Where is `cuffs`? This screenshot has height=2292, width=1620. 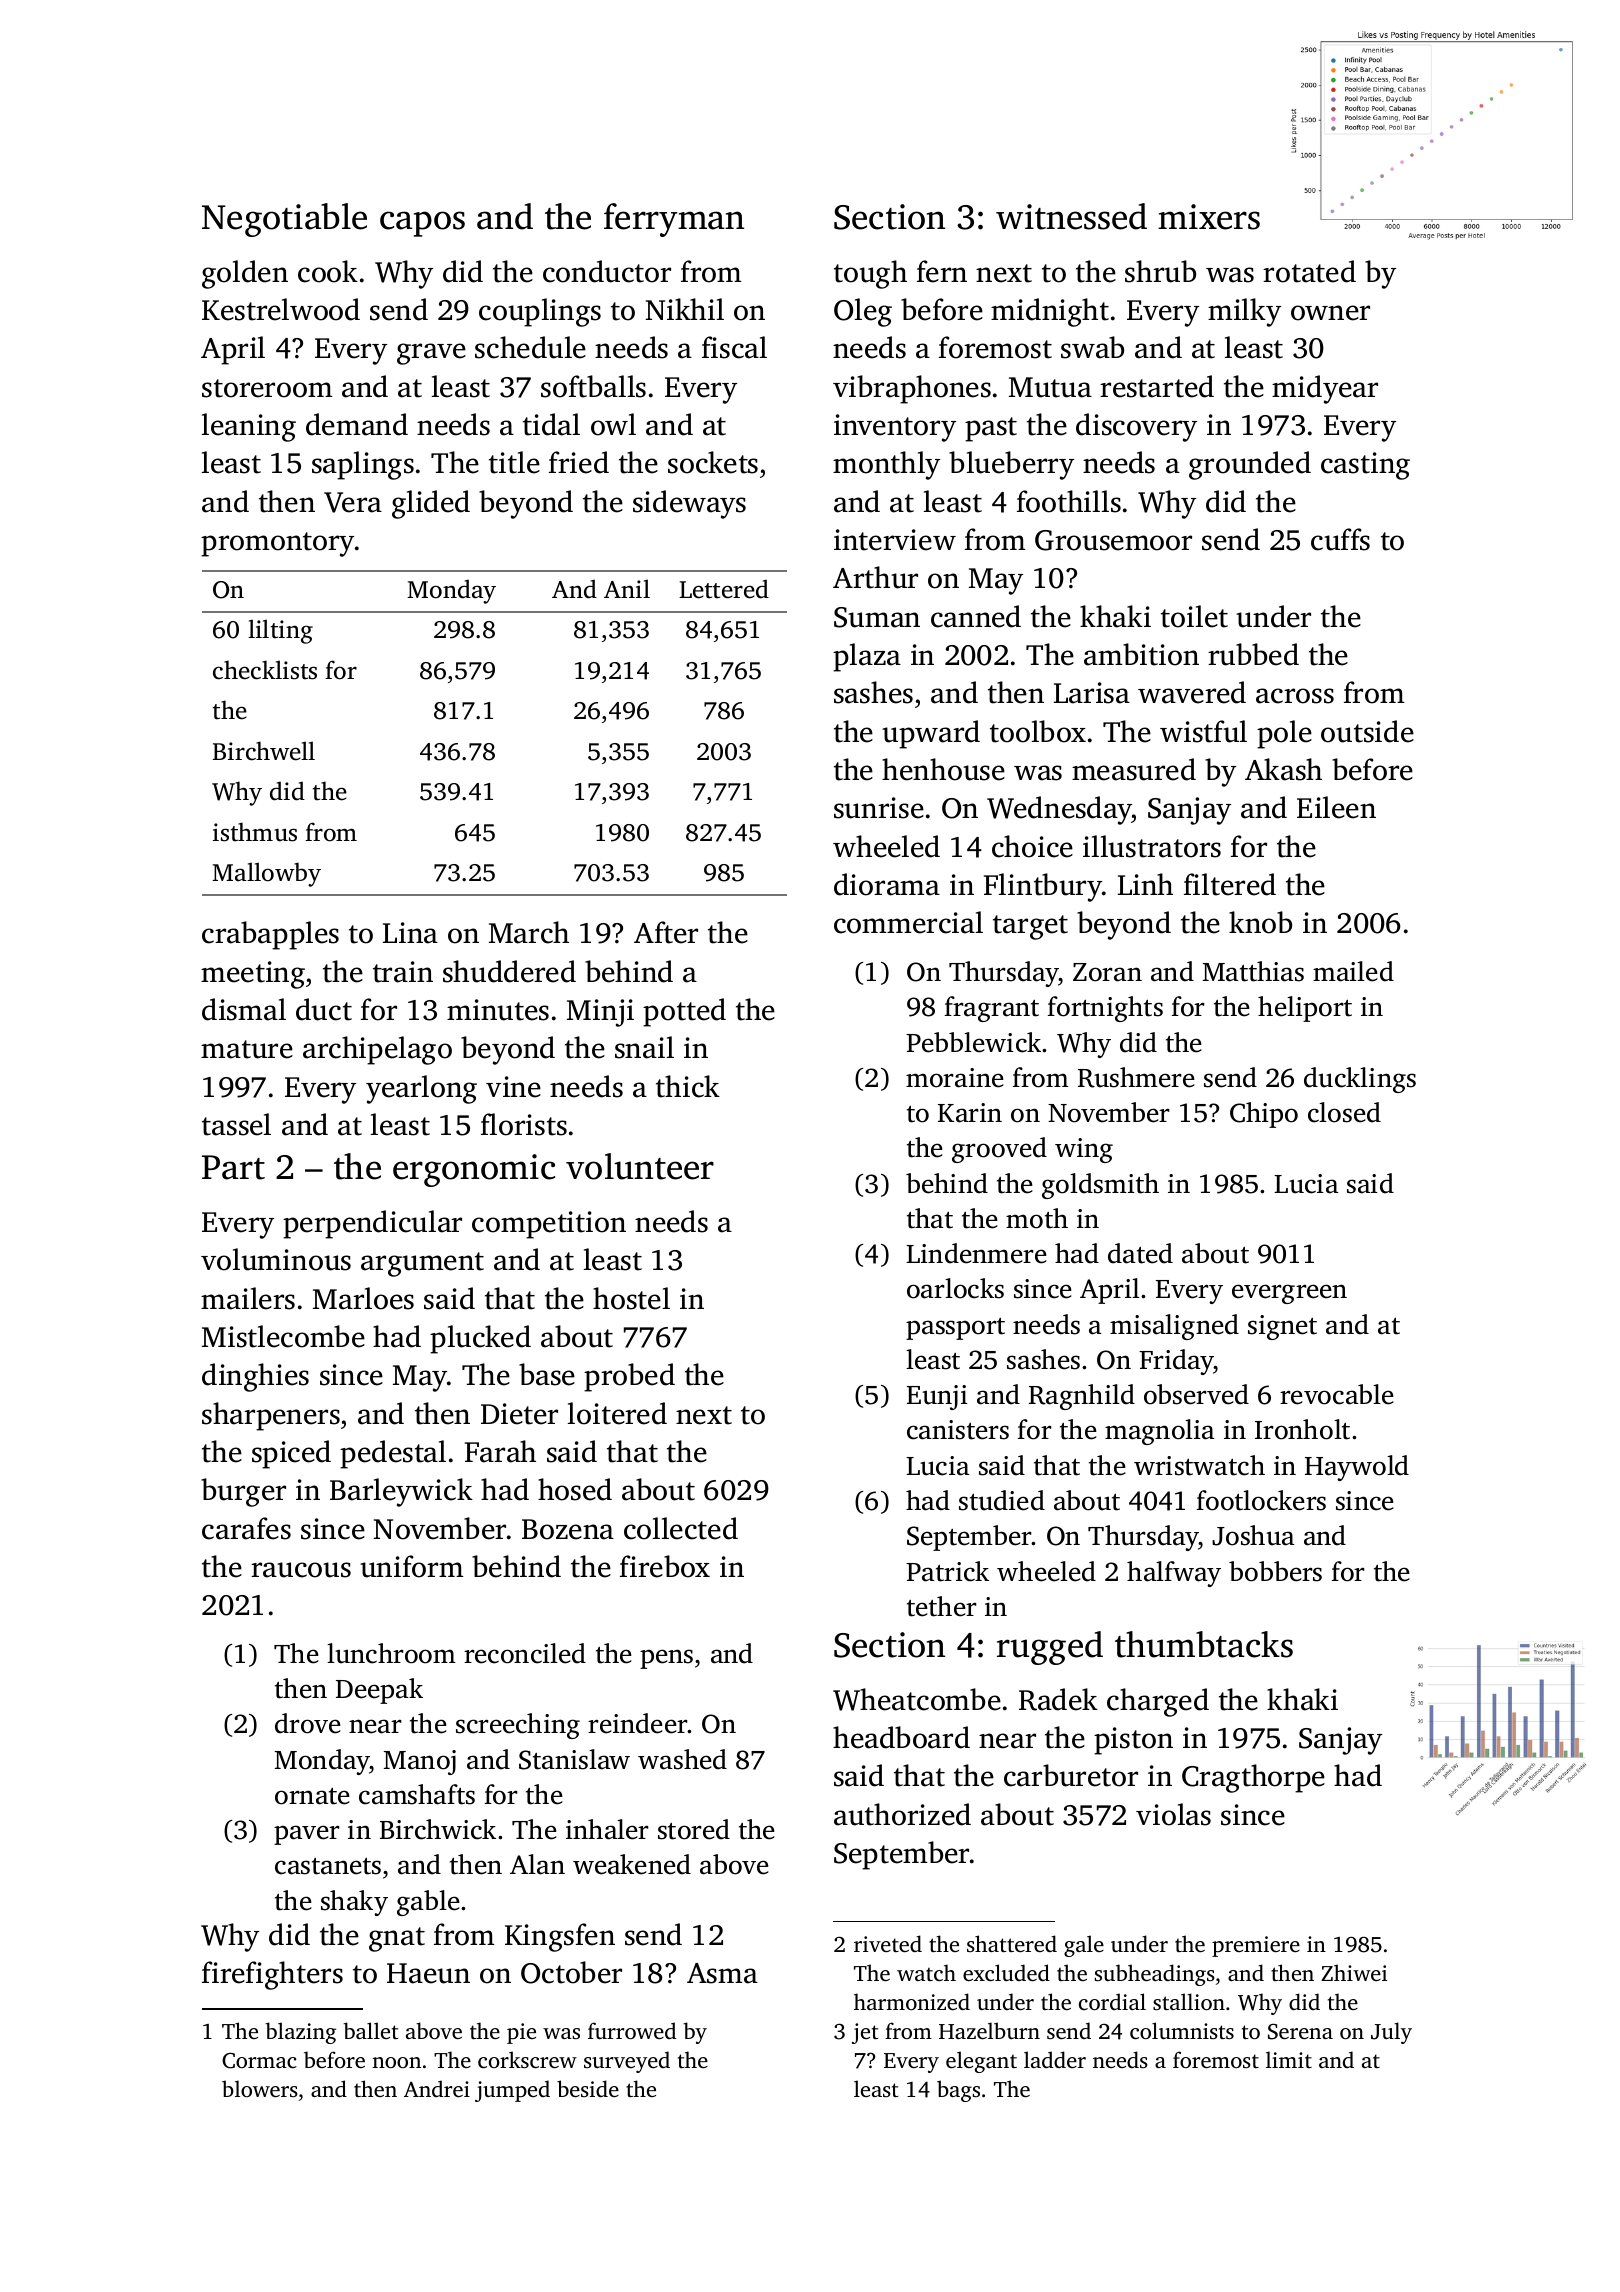 cuffs is located at coordinates (1340, 539).
